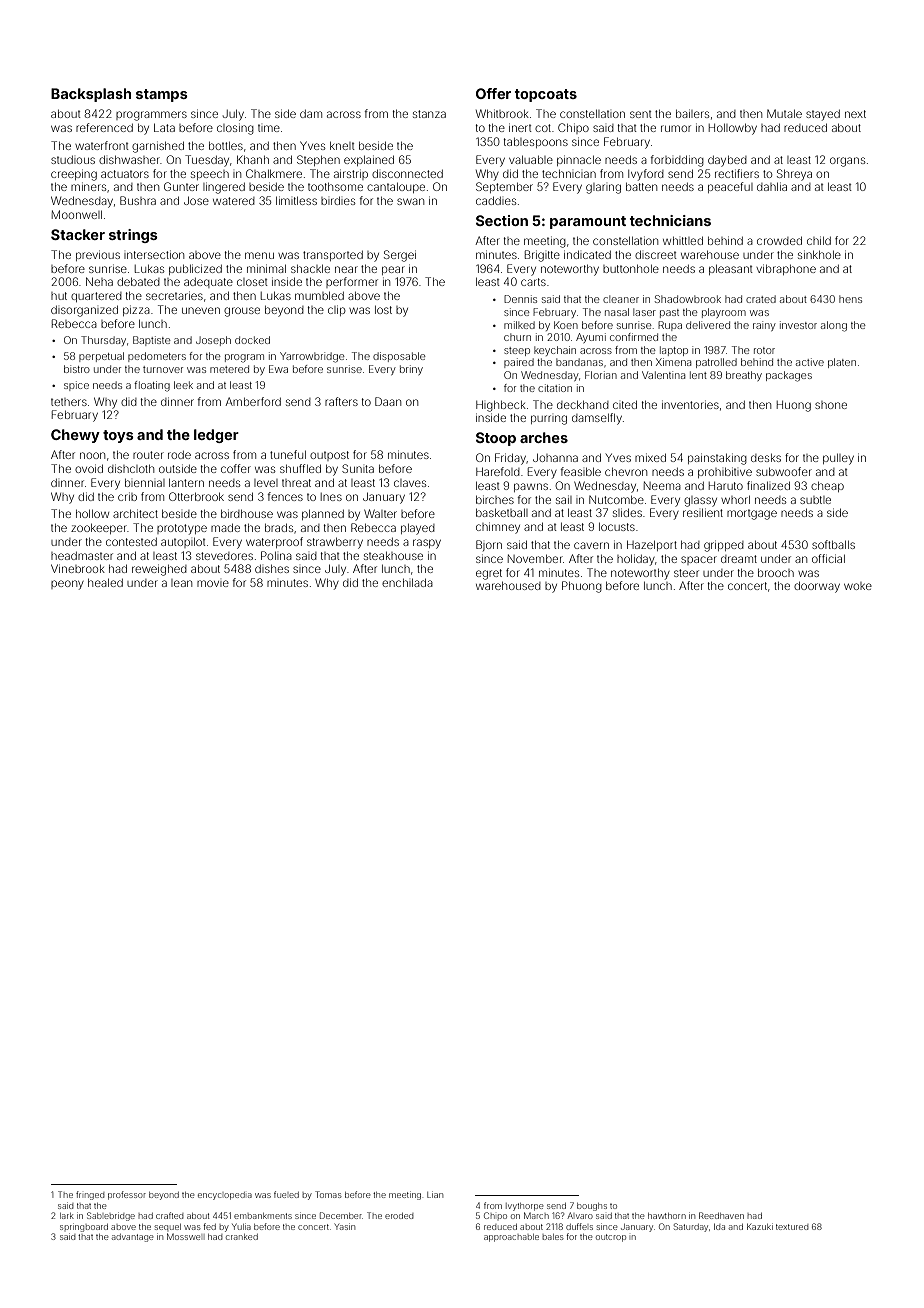  What do you see at coordinates (399, 357) in the document?
I see `disposable` at bounding box center [399, 357].
